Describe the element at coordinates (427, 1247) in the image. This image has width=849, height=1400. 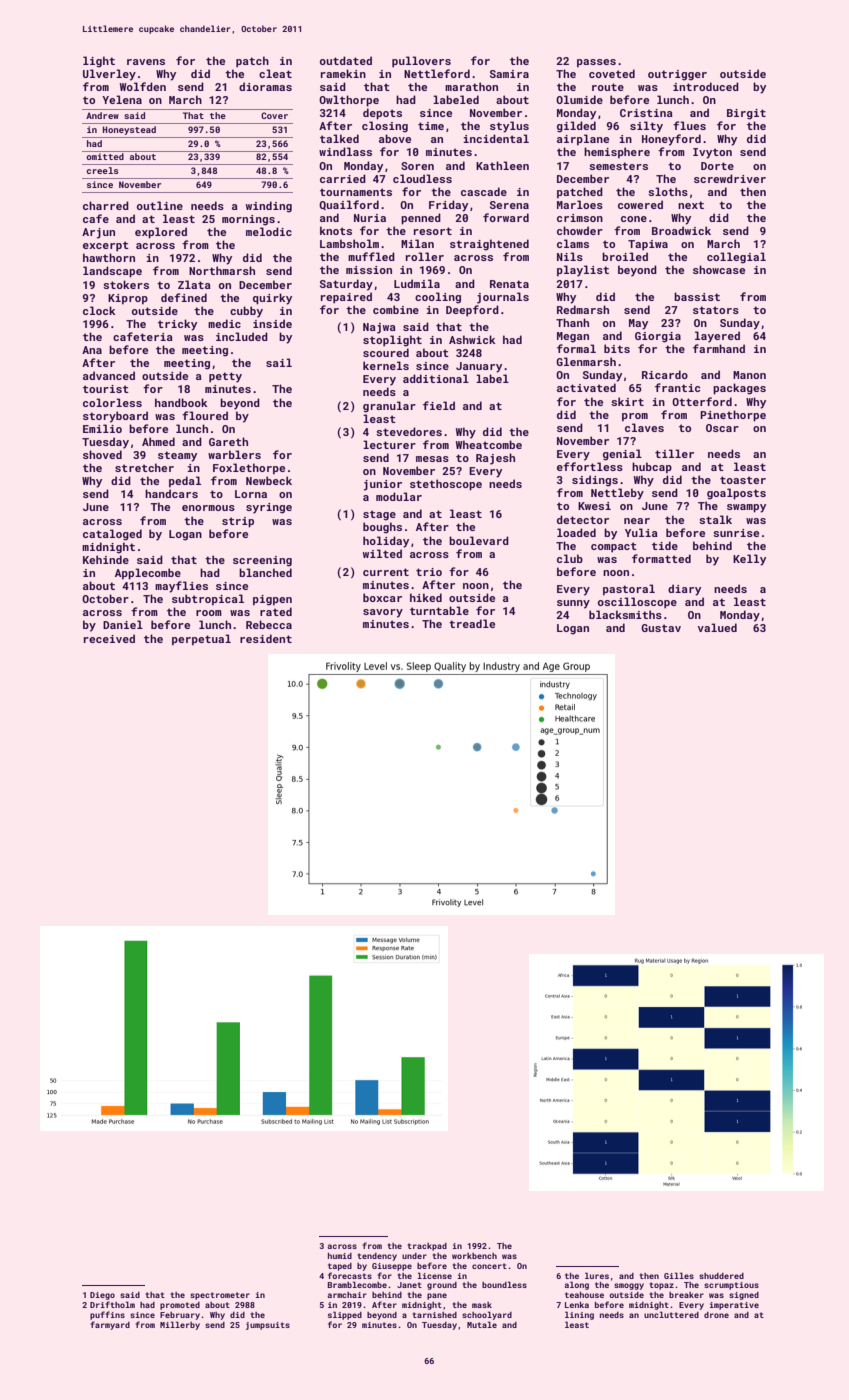
I see `trackpad` at that location.
